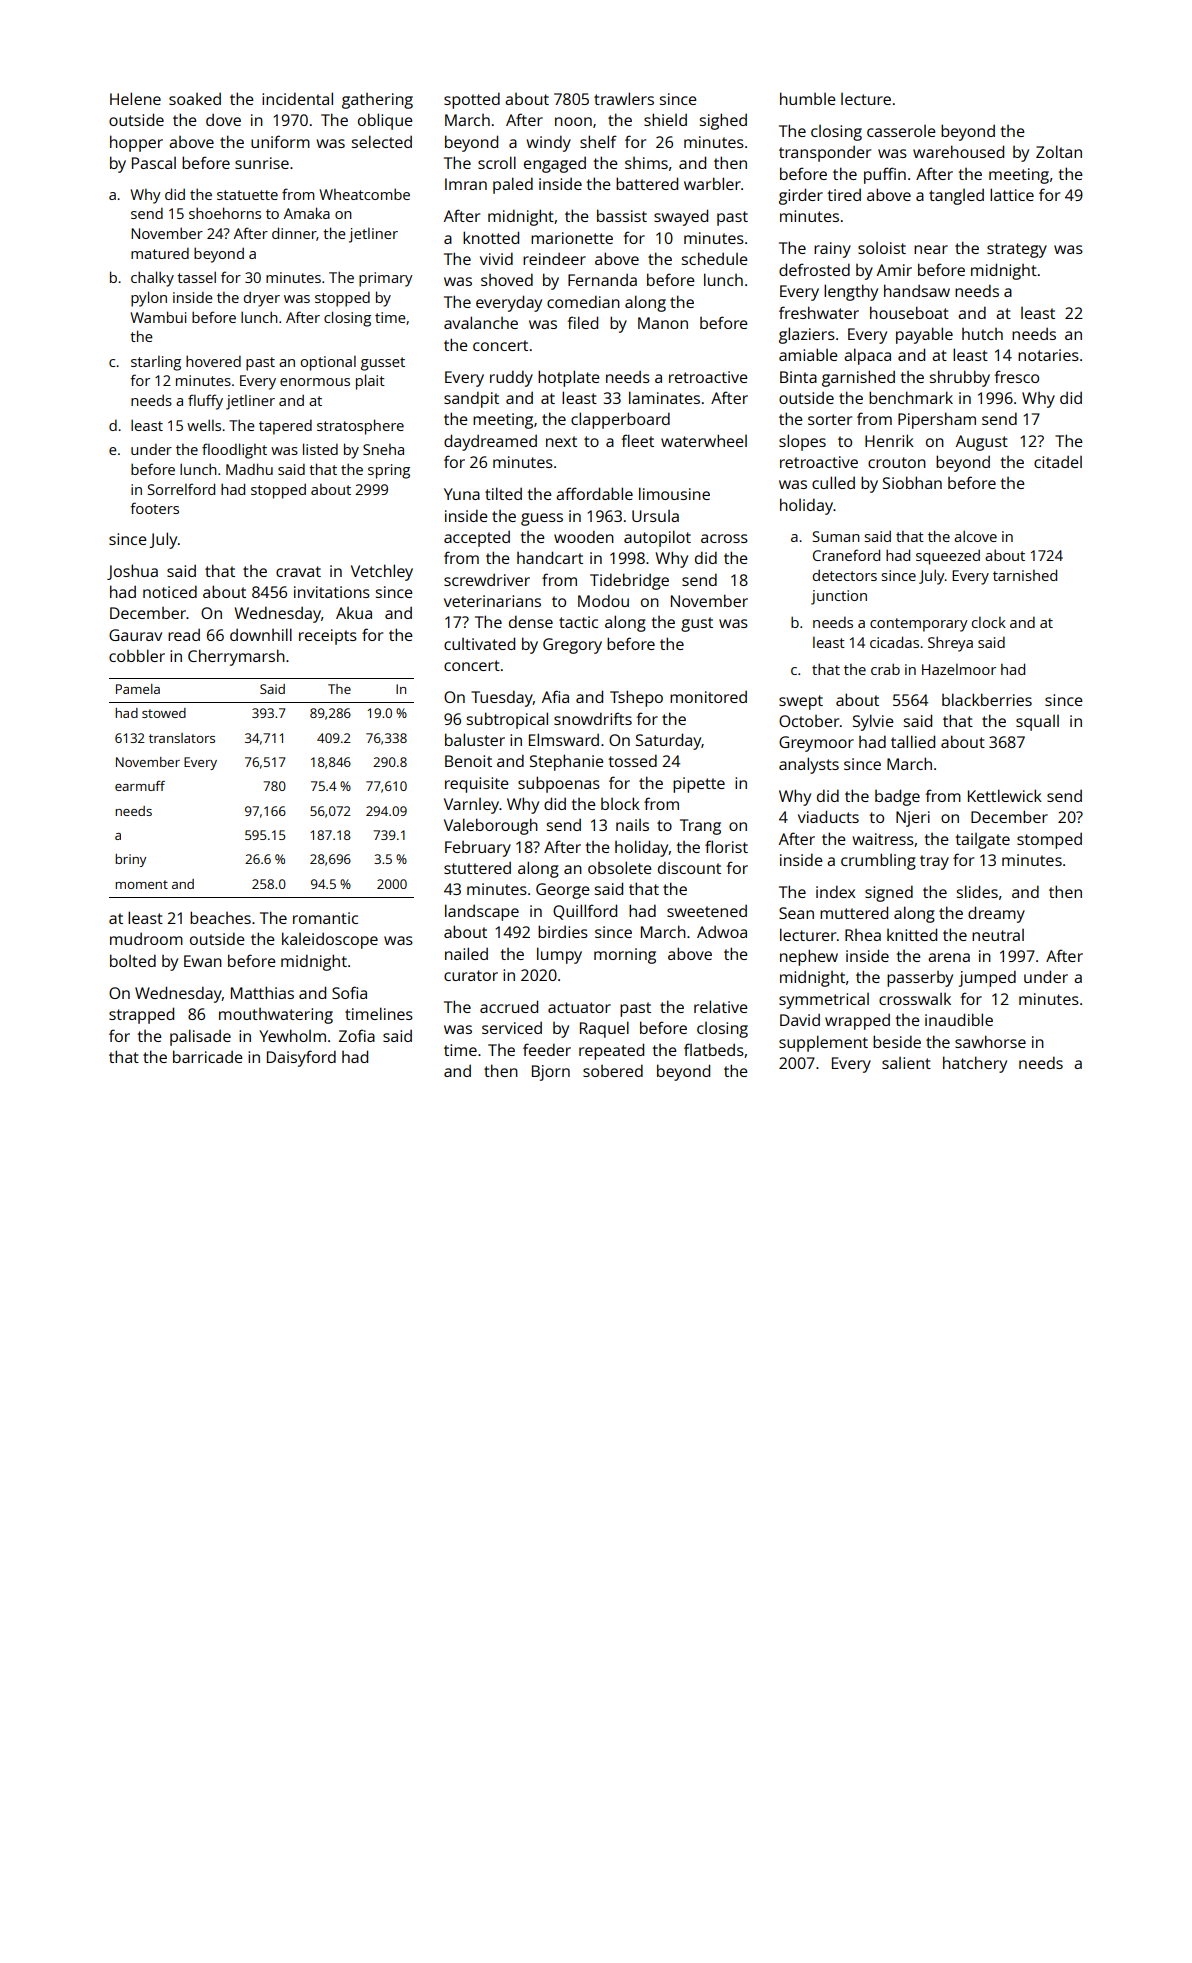  I want to click on Kettlewick, so click(1005, 795).
